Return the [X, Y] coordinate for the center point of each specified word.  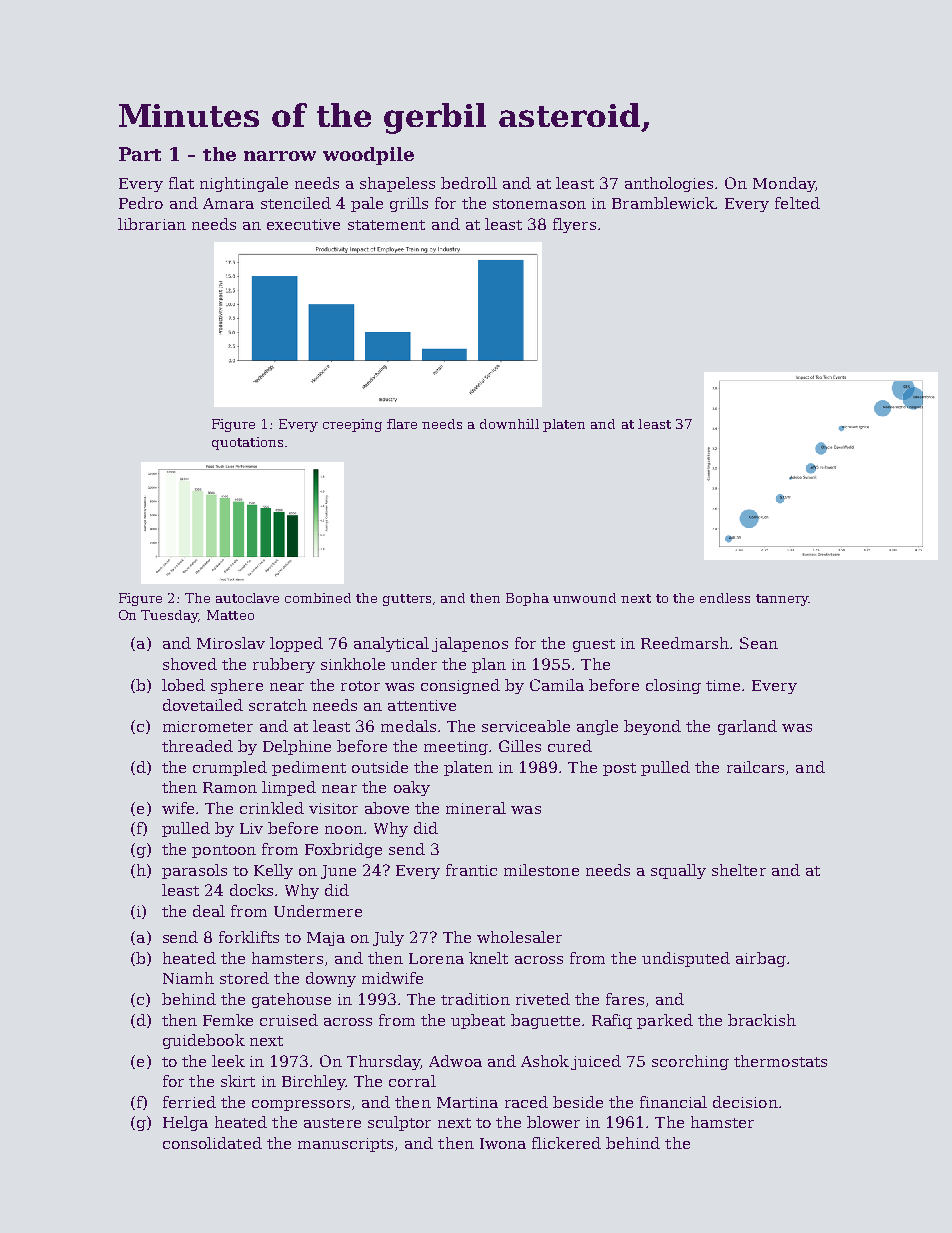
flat [181, 183]
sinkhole [353, 664]
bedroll [469, 183]
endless [725, 598]
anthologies [669, 184]
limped [289, 788]
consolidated [212, 1143]
